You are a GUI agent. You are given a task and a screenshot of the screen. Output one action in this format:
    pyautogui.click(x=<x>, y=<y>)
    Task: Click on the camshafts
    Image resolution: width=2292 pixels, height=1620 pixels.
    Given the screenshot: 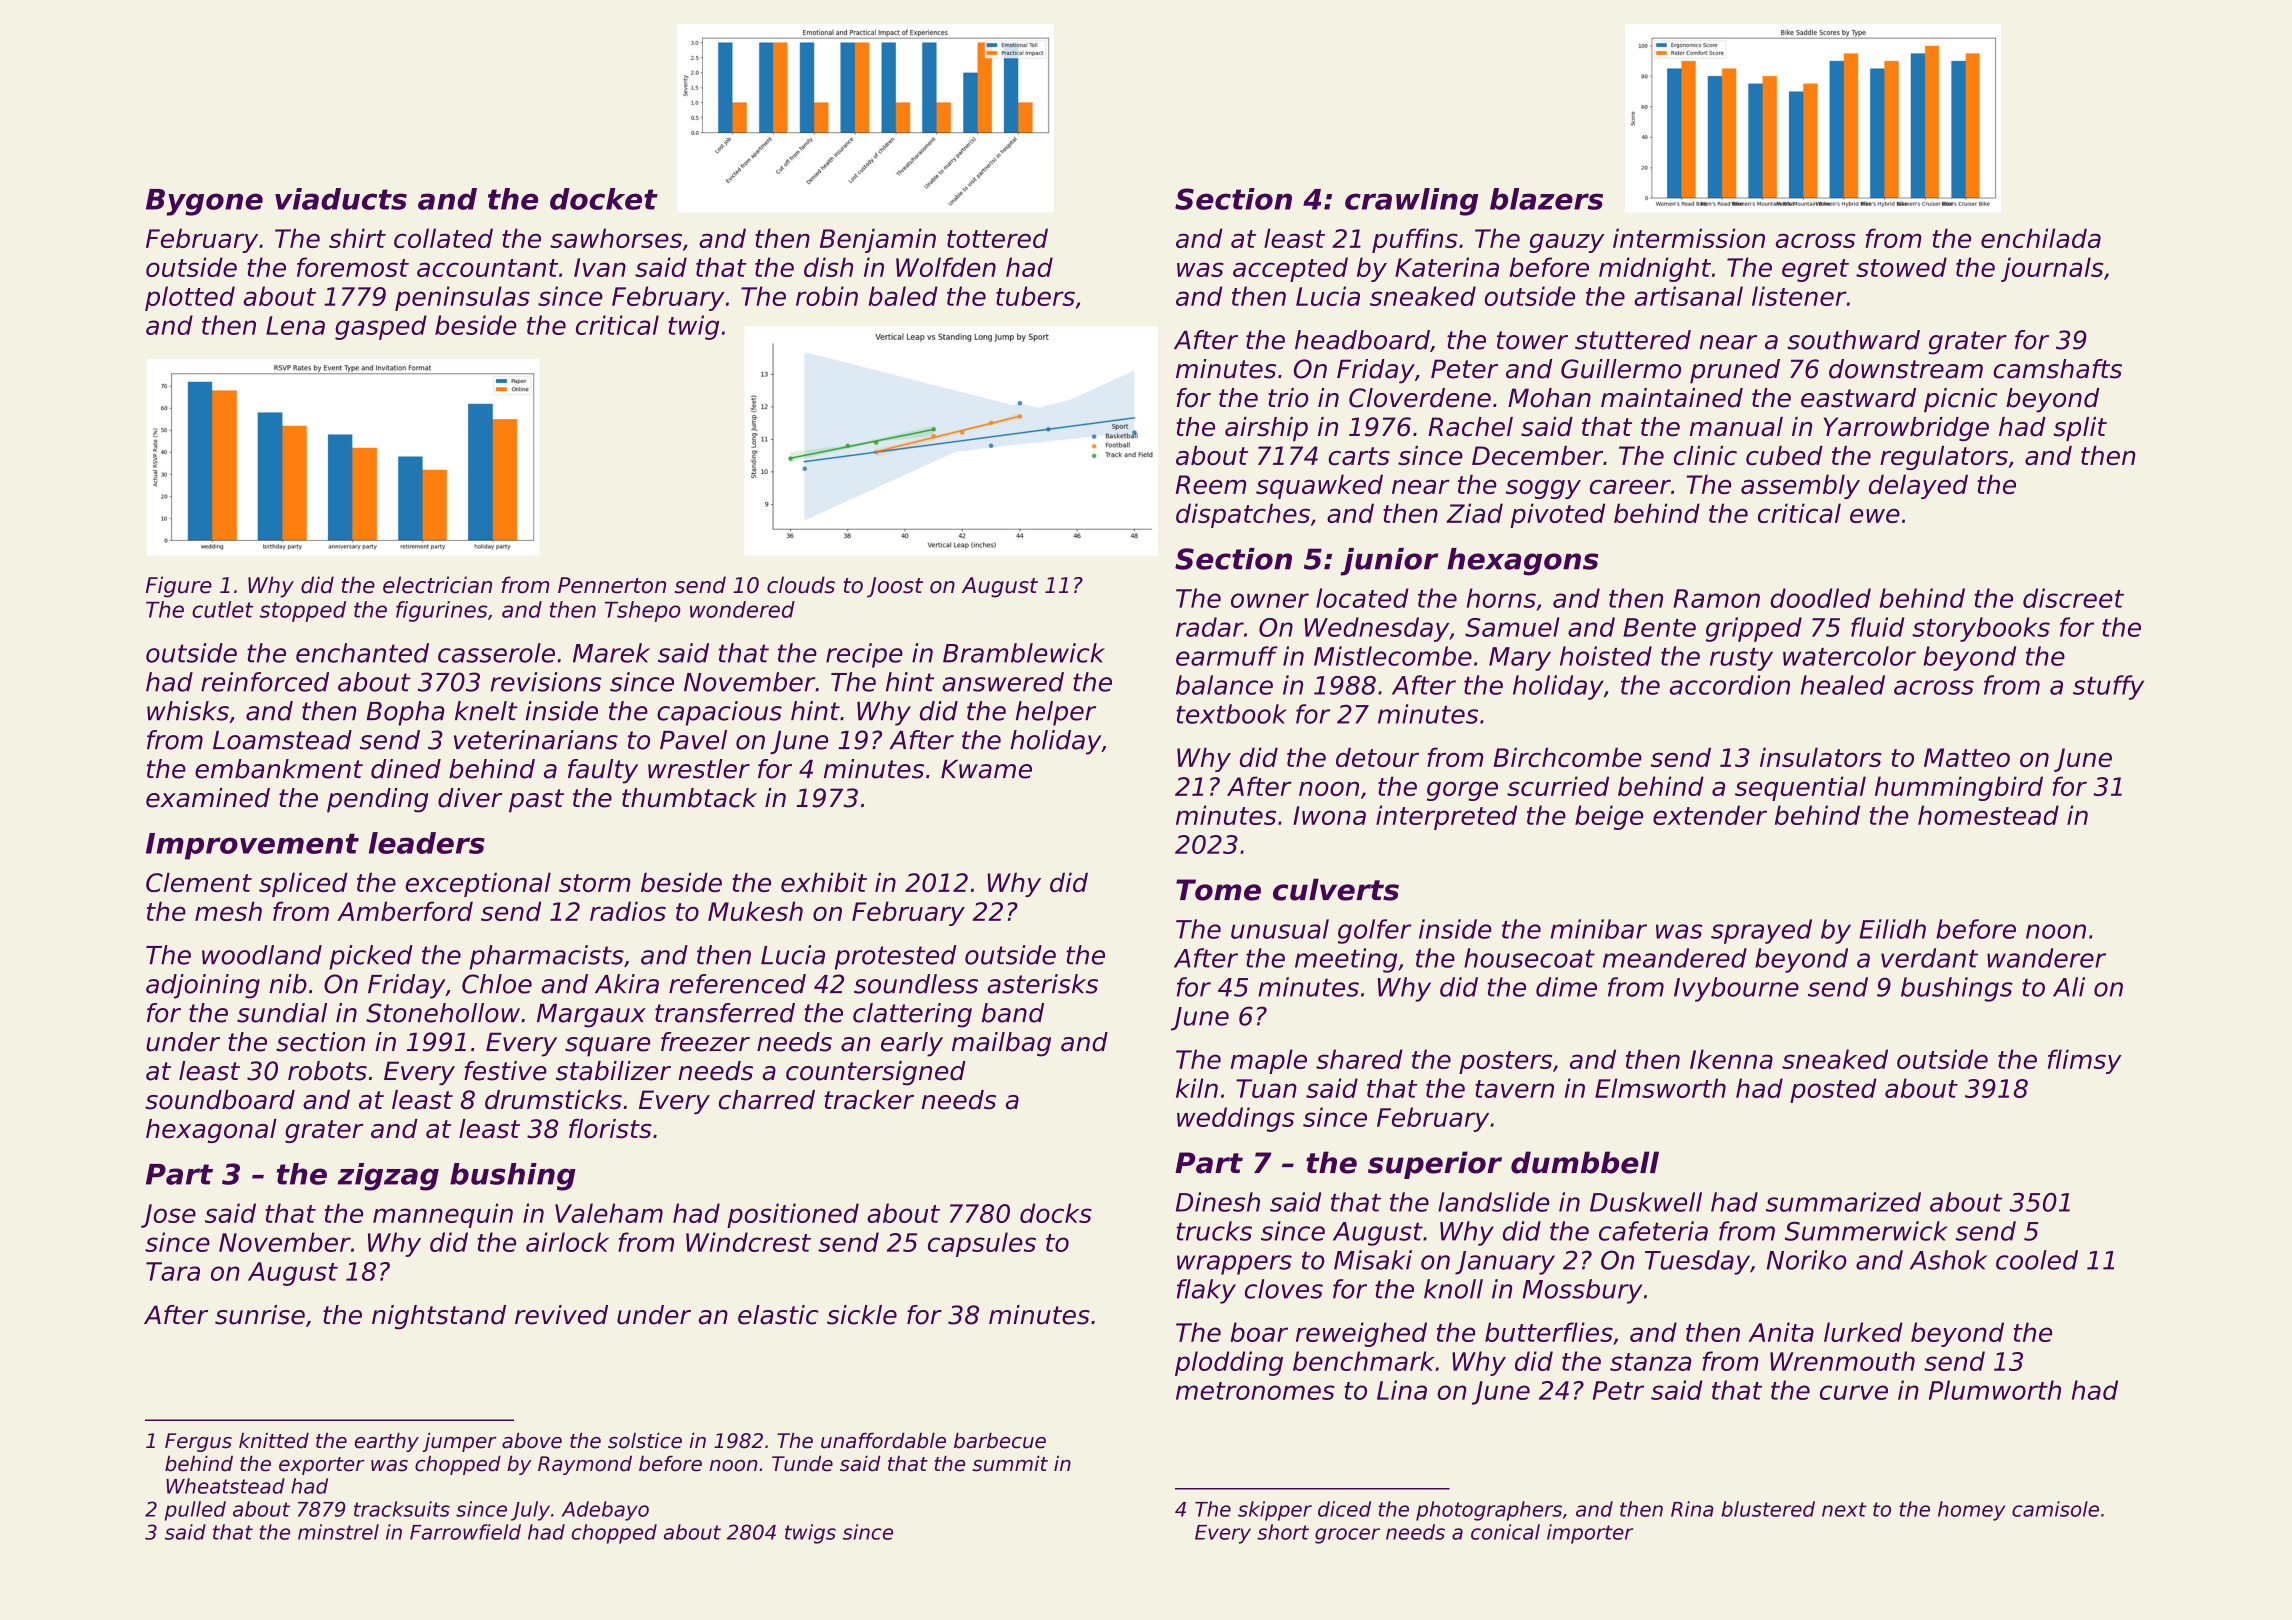 What is the action you would take?
    pyautogui.click(x=2057, y=369)
